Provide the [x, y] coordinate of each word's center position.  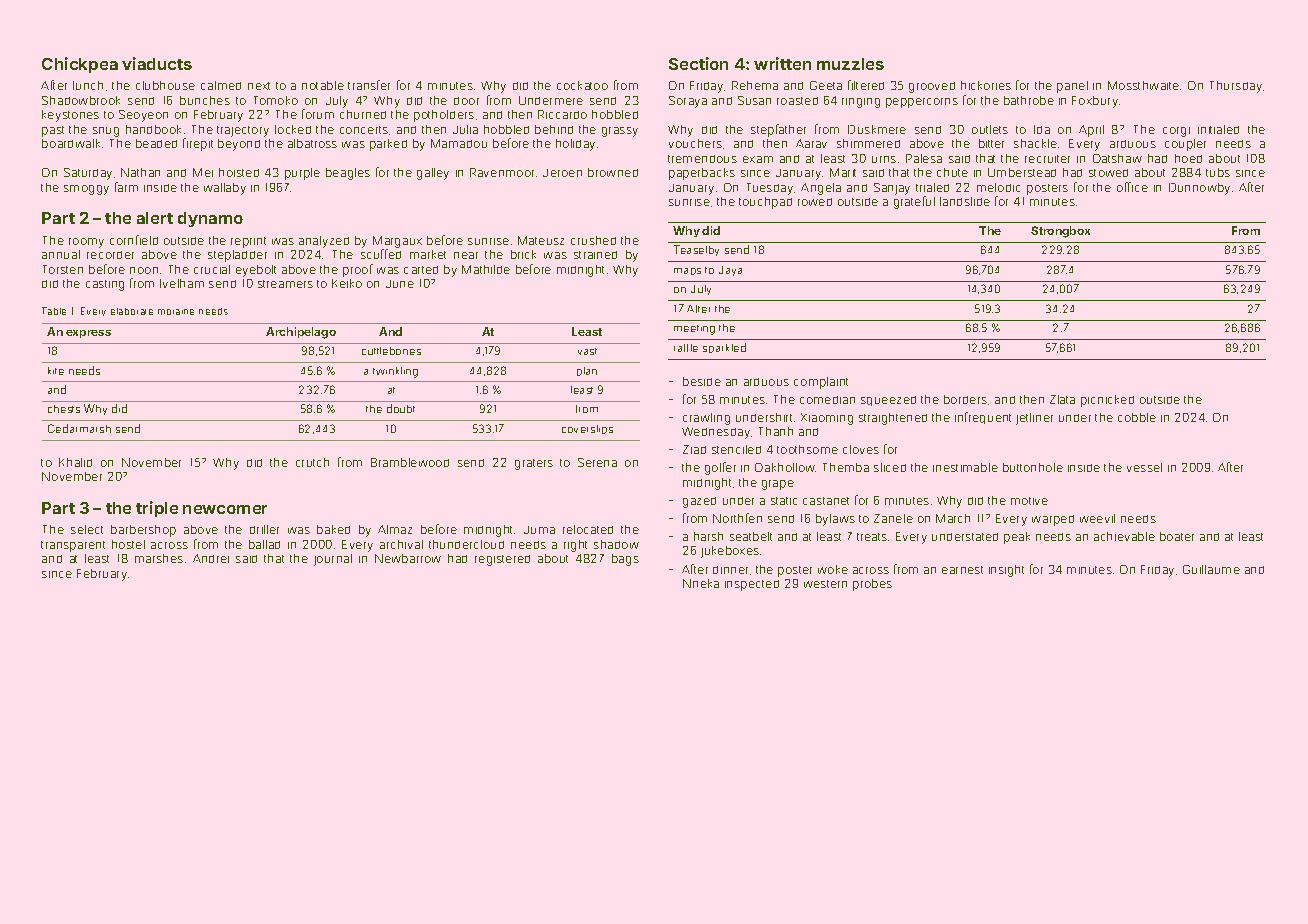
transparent [73, 546]
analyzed [324, 242]
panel [1072, 87]
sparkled [724, 348]
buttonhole [1033, 467]
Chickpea [80, 65]
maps [687, 271]
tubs [1218, 172]
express [88, 334]
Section [698, 63]
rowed [815, 202]
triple [157, 509]
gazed [699, 502]
